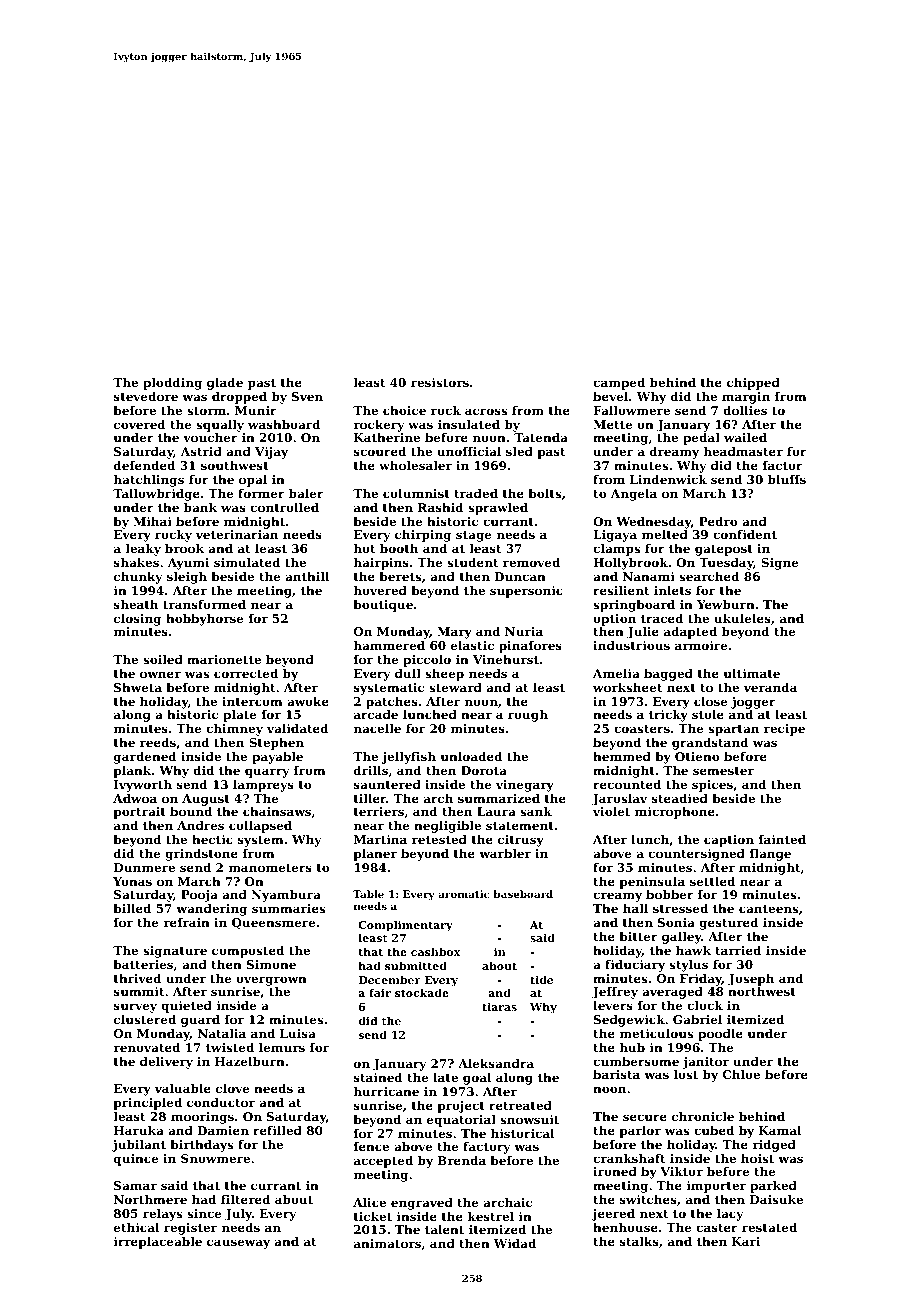 The image size is (924, 1308). I want to click on chronicle, so click(703, 1116).
